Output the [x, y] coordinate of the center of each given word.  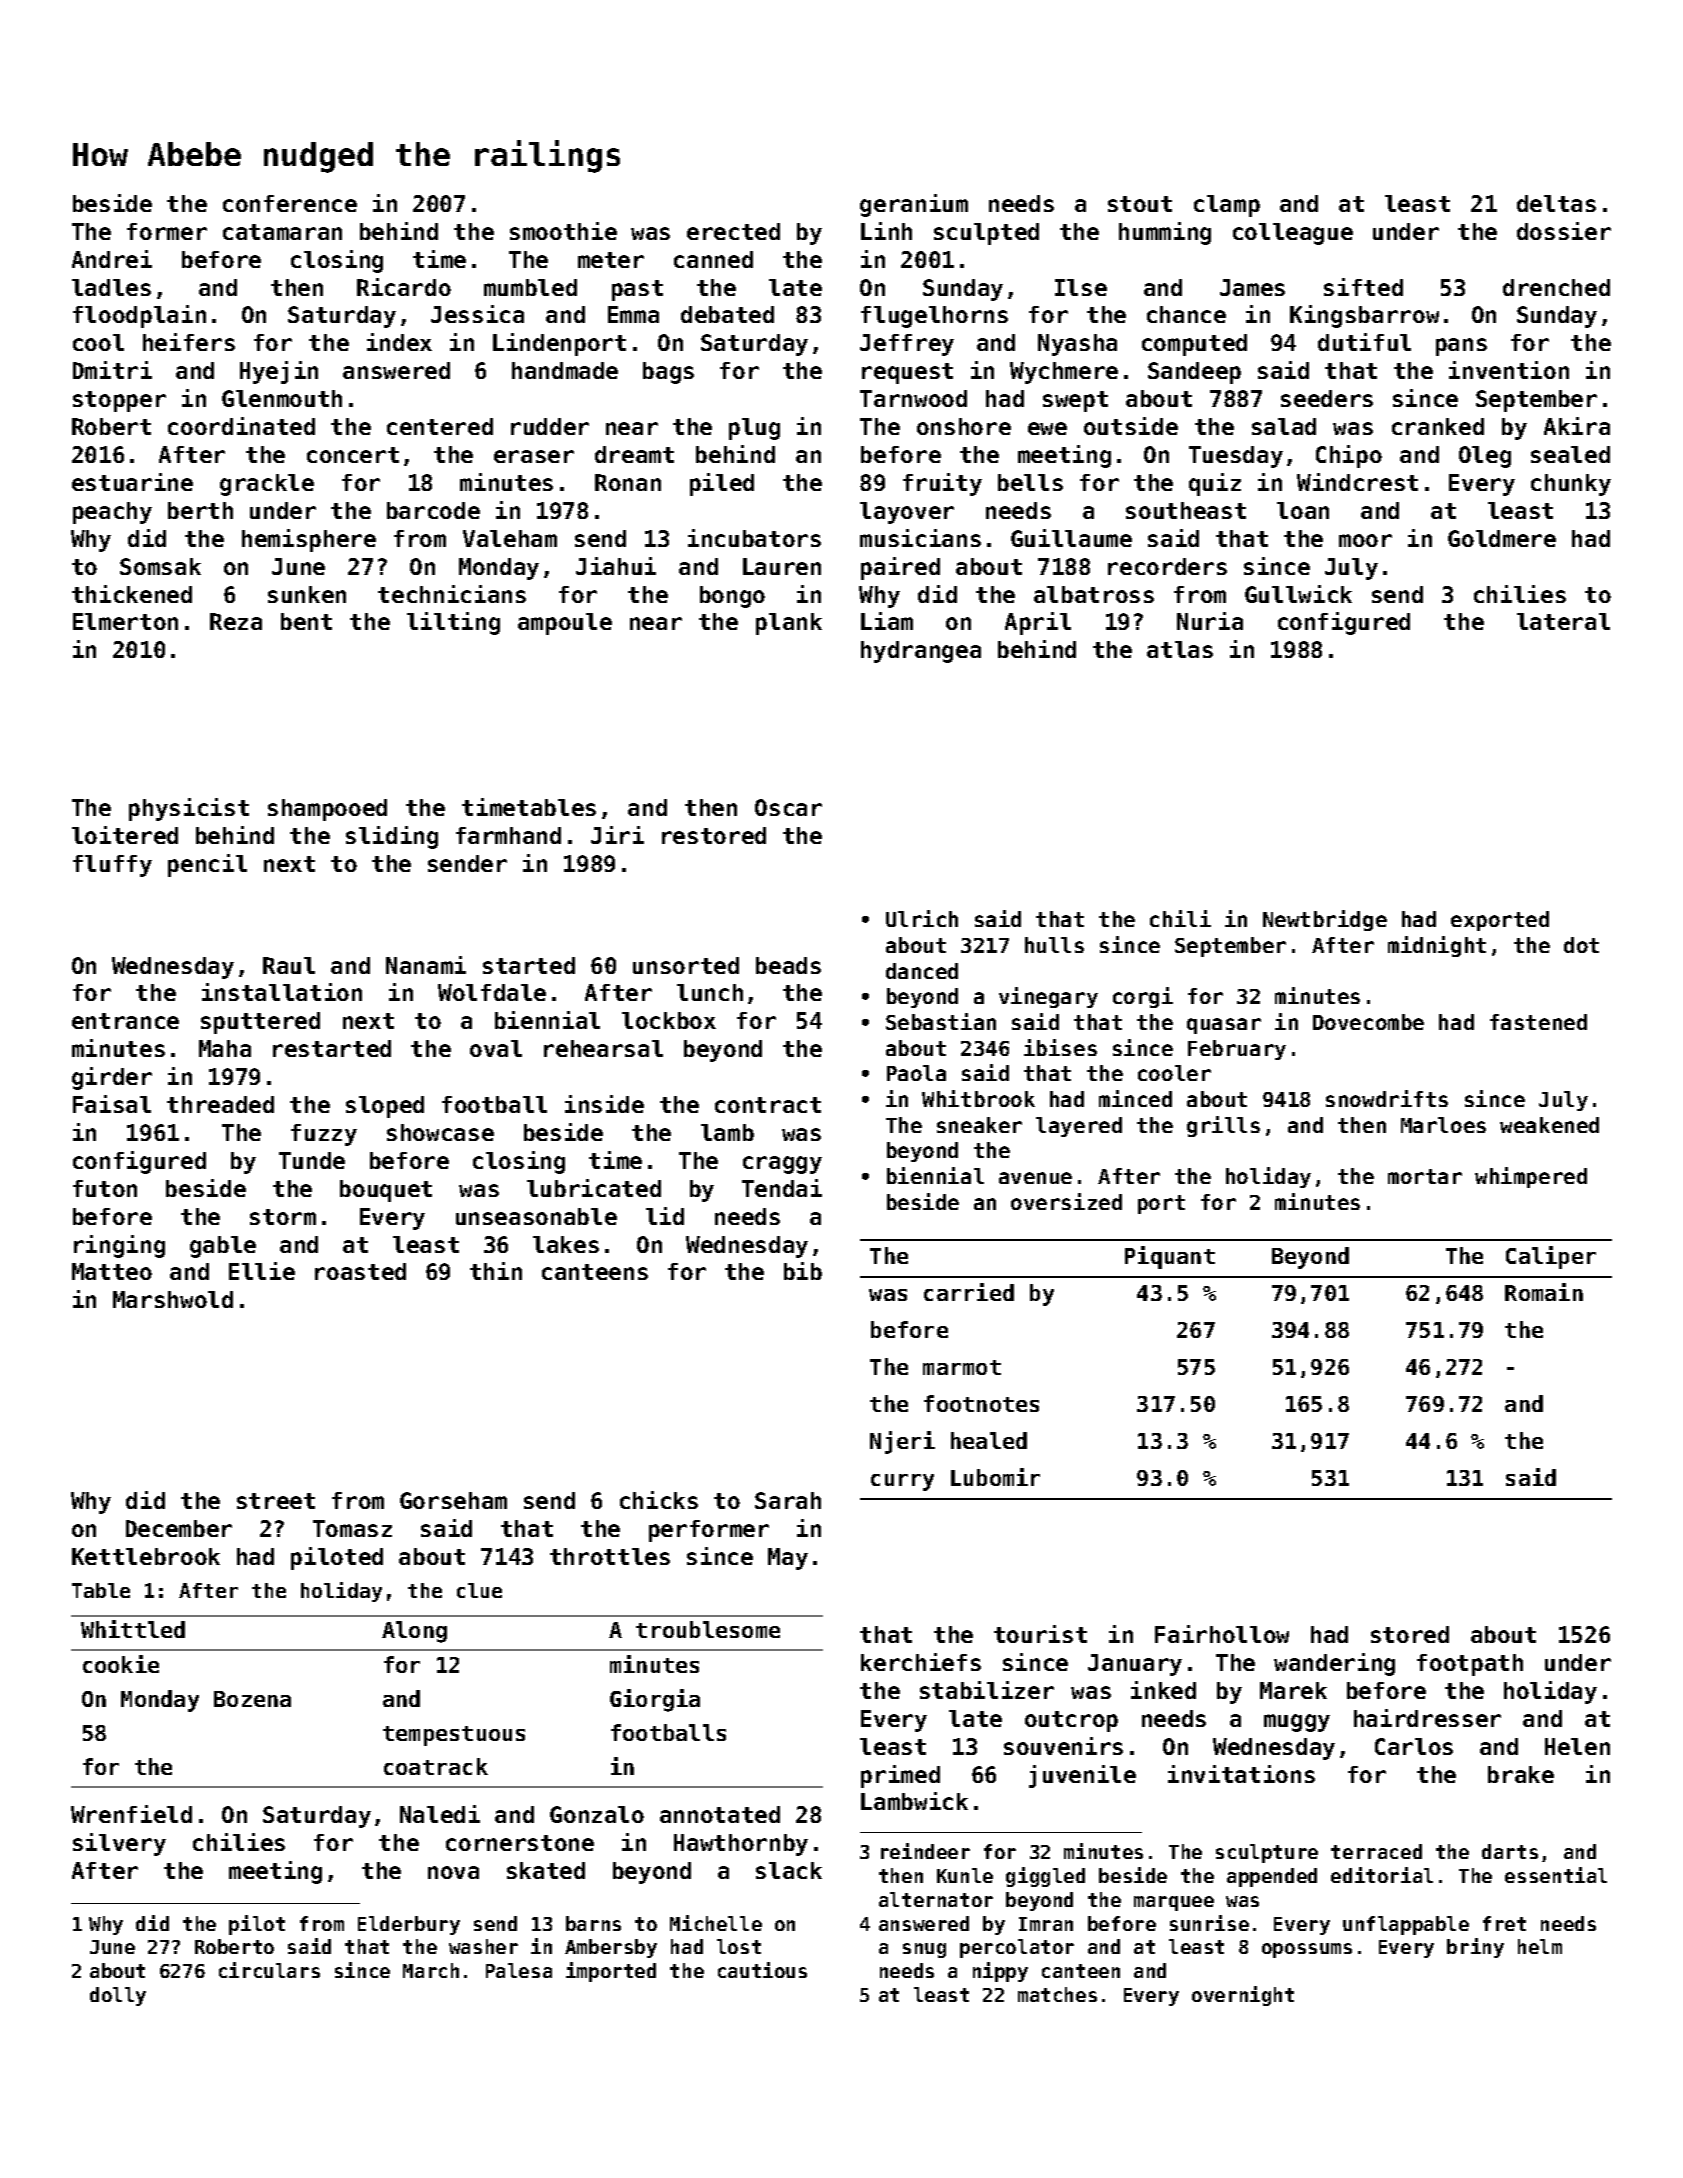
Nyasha [1077, 345]
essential [1556, 1875]
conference [290, 203]
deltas [1556, 203]
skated [546, 1870]
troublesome [708, 1629]
